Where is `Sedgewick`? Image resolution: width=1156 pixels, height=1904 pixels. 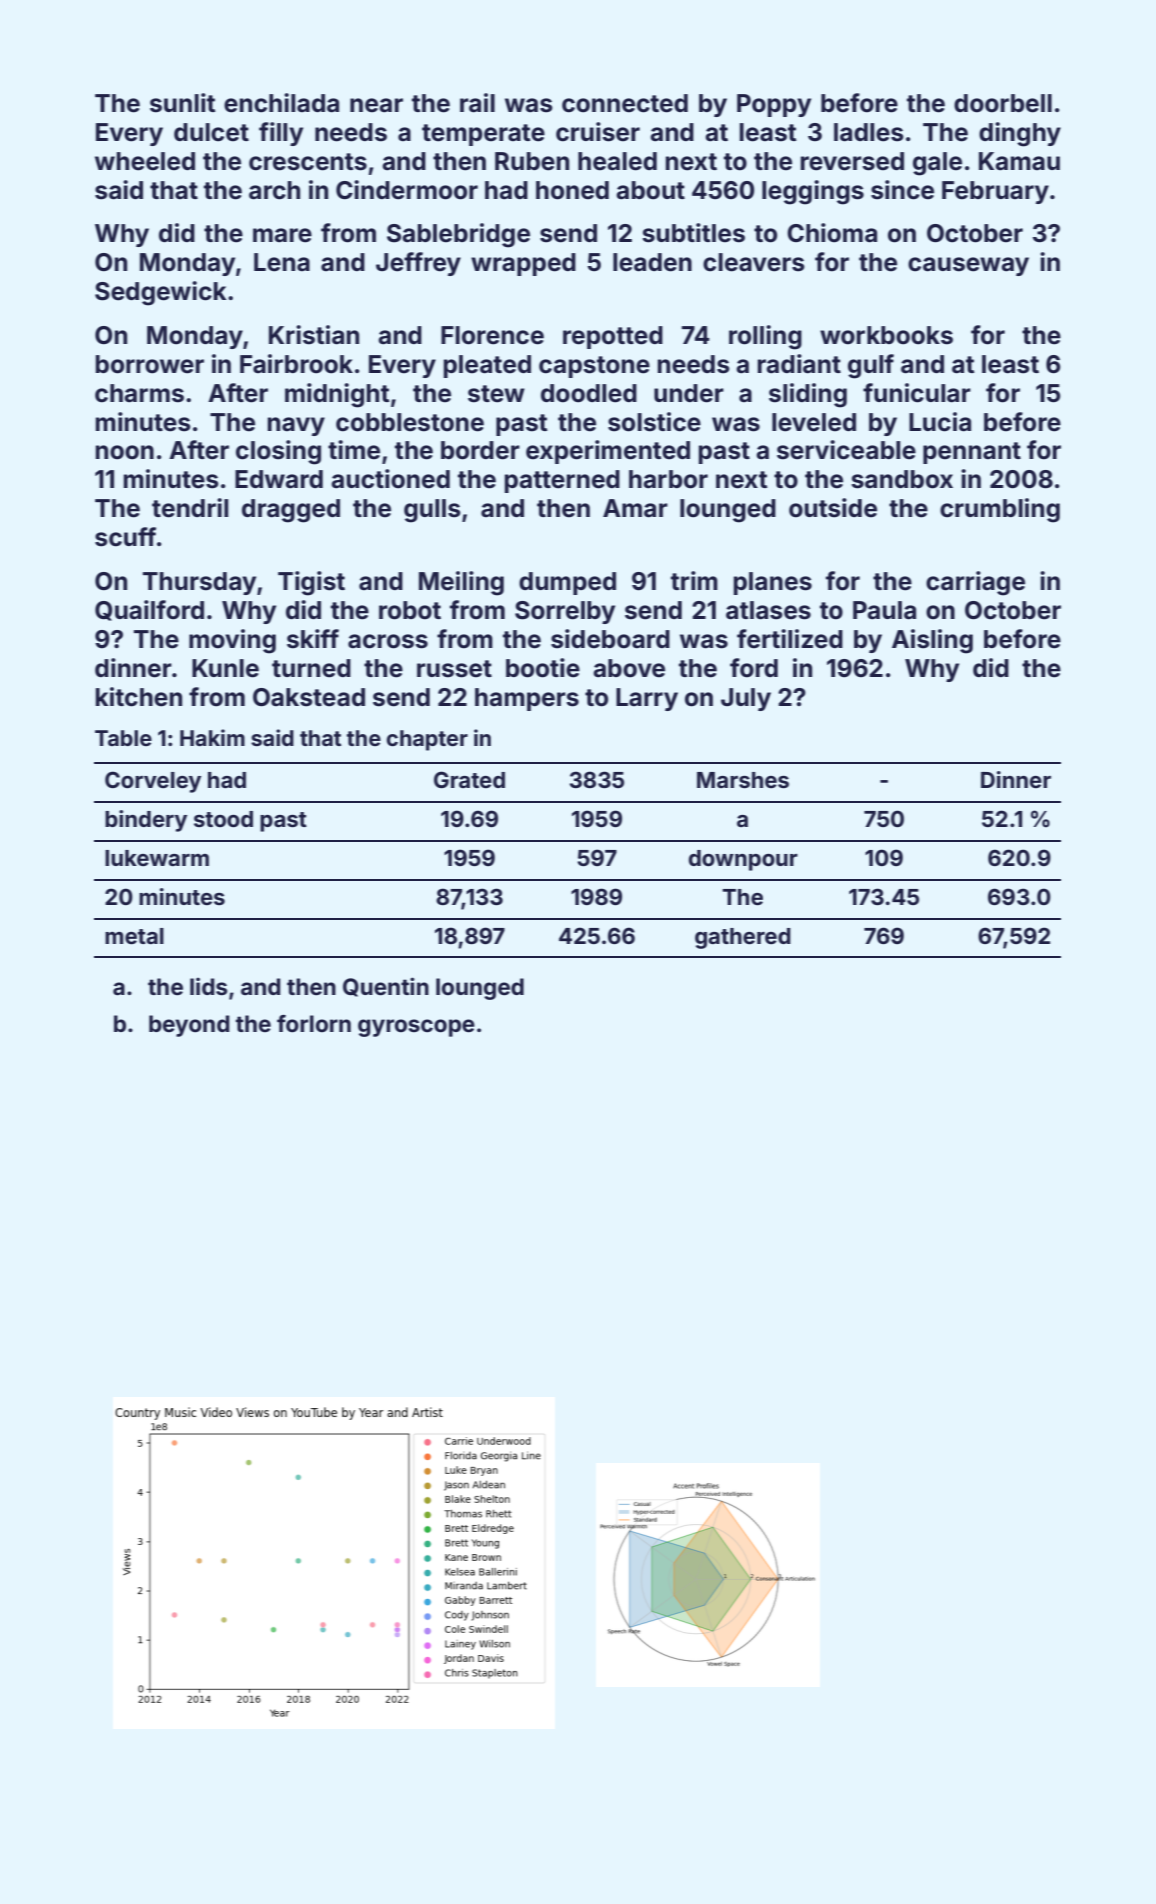
Sedgewick is located at coordinates (160, 293).
